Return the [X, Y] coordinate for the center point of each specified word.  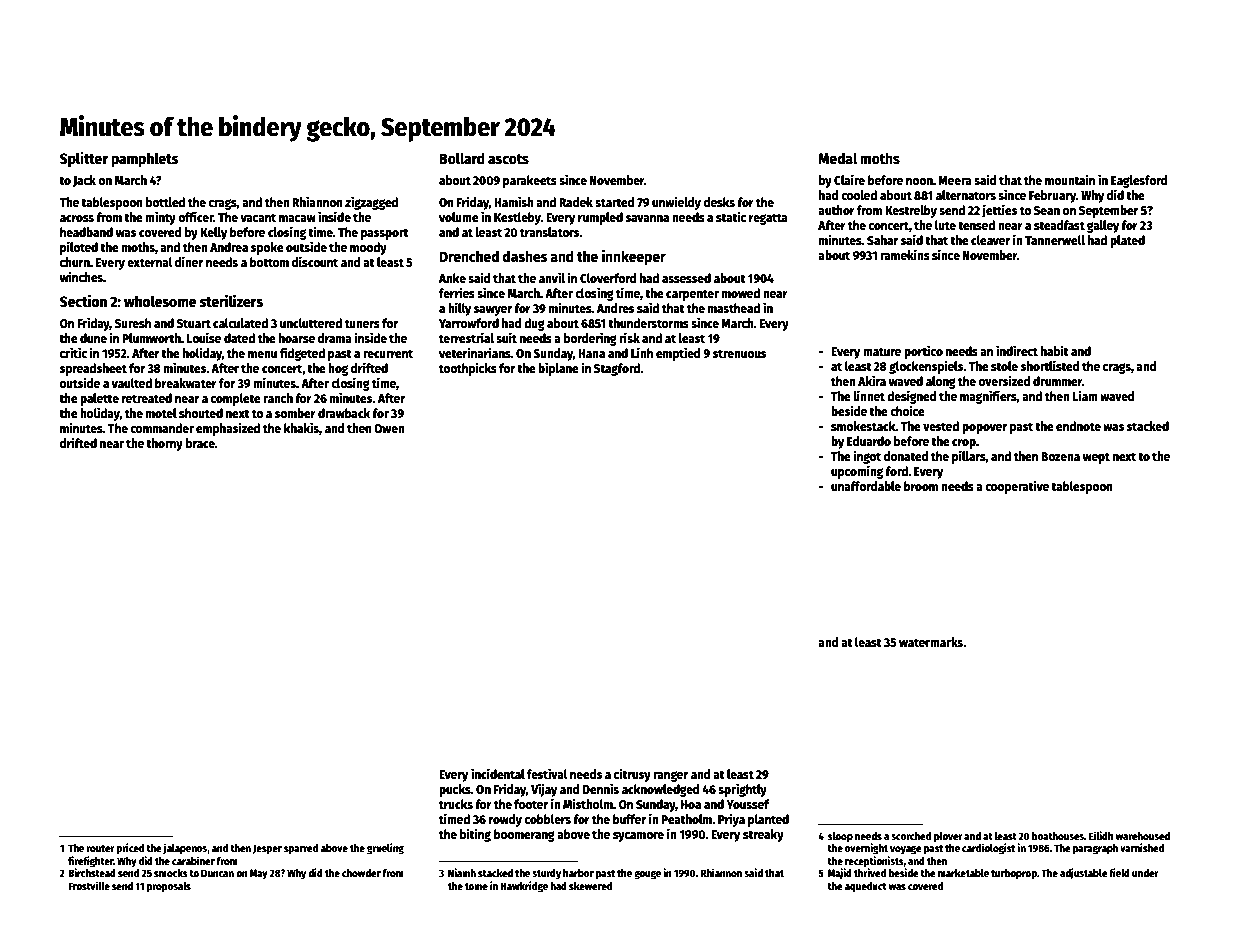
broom [921, 486]
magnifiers [988, 397]
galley [1103, 226]
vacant [258, 217]
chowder [361, 873]
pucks [455, 790]
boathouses [1058, 836]
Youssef [748, 804]
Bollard [462, 158]
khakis [301, 427]
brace [200, 443]
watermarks [931, 642]
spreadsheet [93, 369]
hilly [460, 309]
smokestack [863, 426]
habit [1055, 350]
